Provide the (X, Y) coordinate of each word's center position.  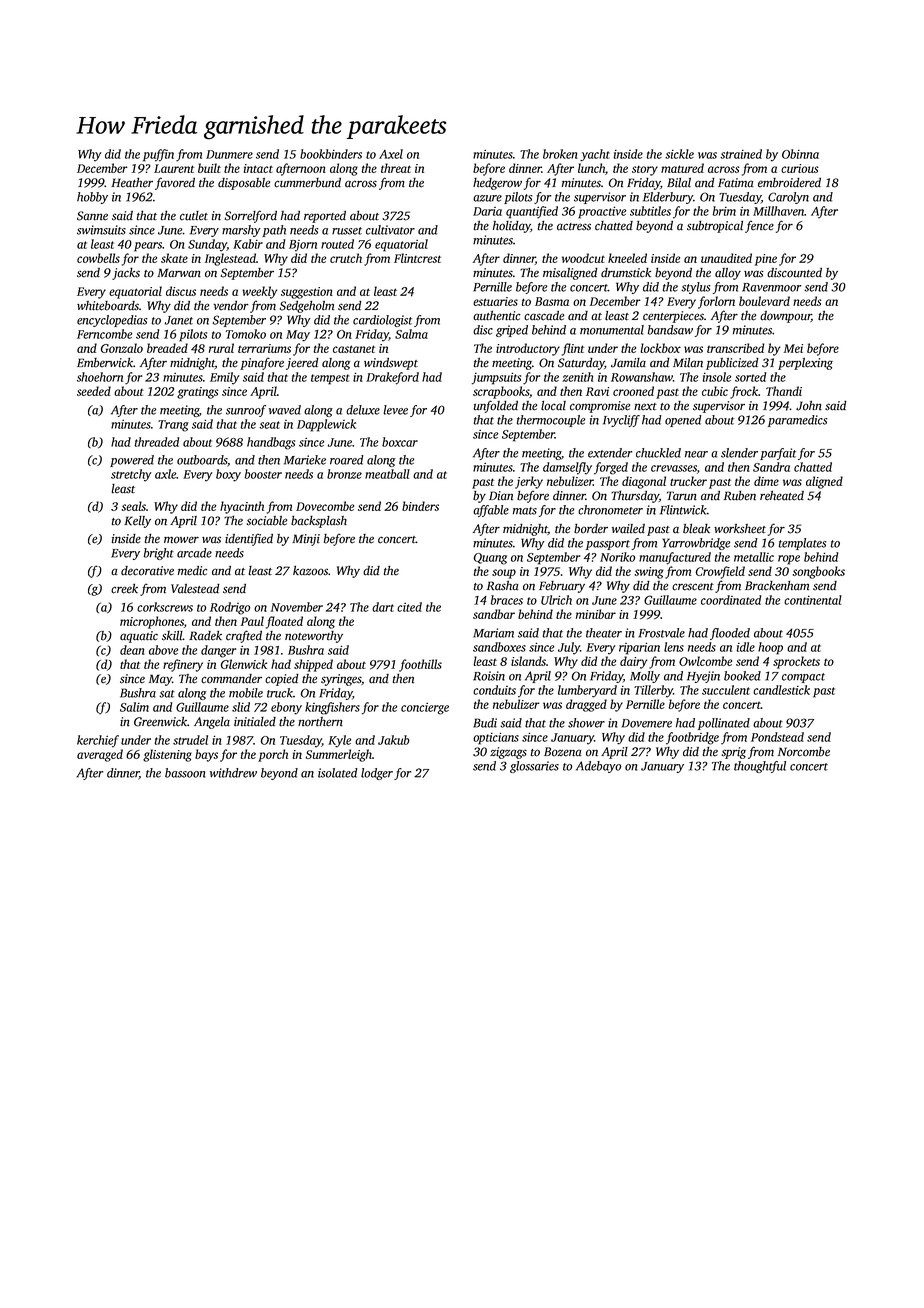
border (591, 529)
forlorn (716, 302)
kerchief (98, 741)
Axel (391, 154)
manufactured (675, 558)
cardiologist (382, 321)
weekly (259, 292)
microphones (152, 622)
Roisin (489, 676)
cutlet (194, 216)
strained (741, 154)
